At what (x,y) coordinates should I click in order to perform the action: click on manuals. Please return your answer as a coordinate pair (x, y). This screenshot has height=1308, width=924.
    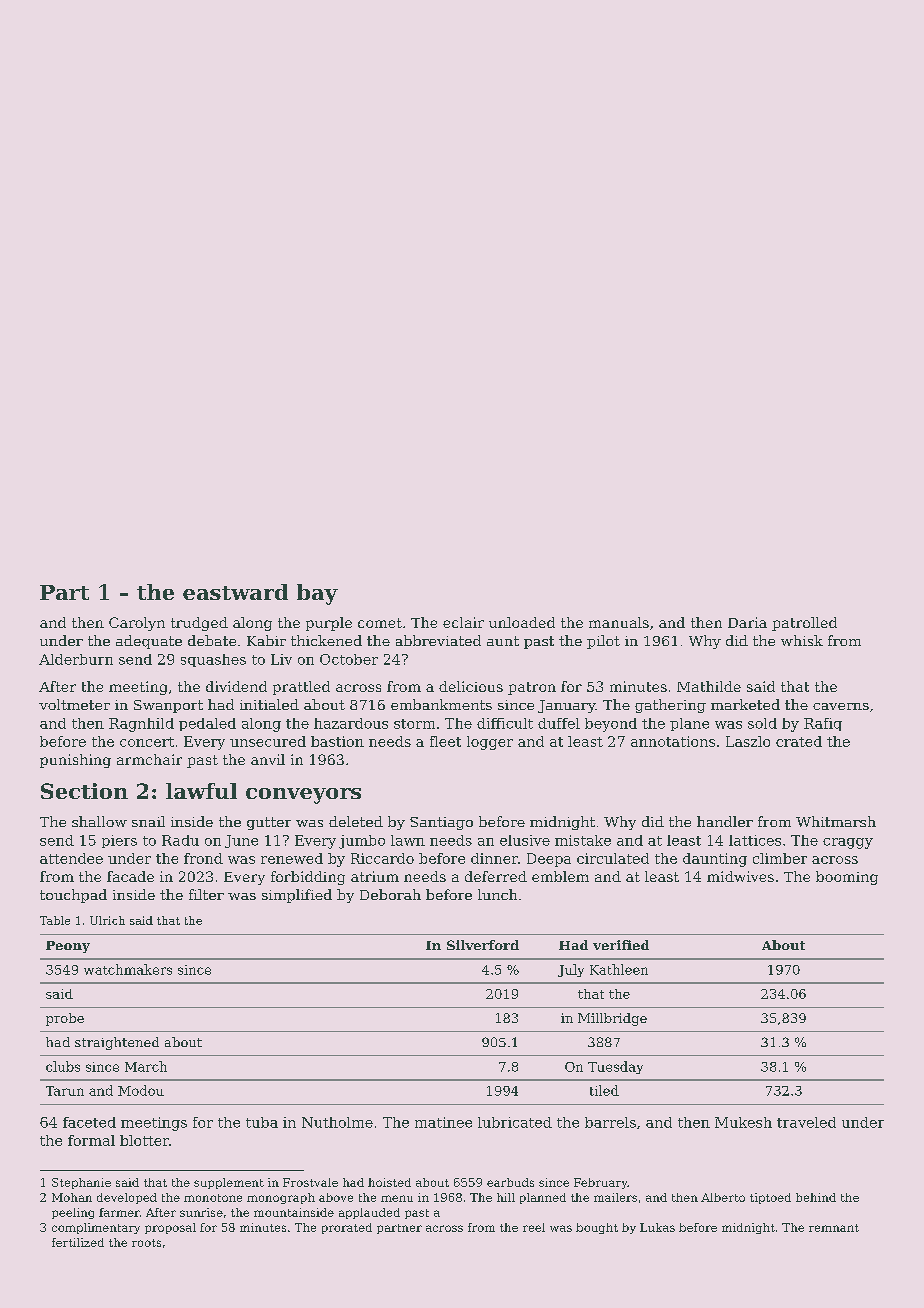
    Looking at the image, I should click on (619, 622).
